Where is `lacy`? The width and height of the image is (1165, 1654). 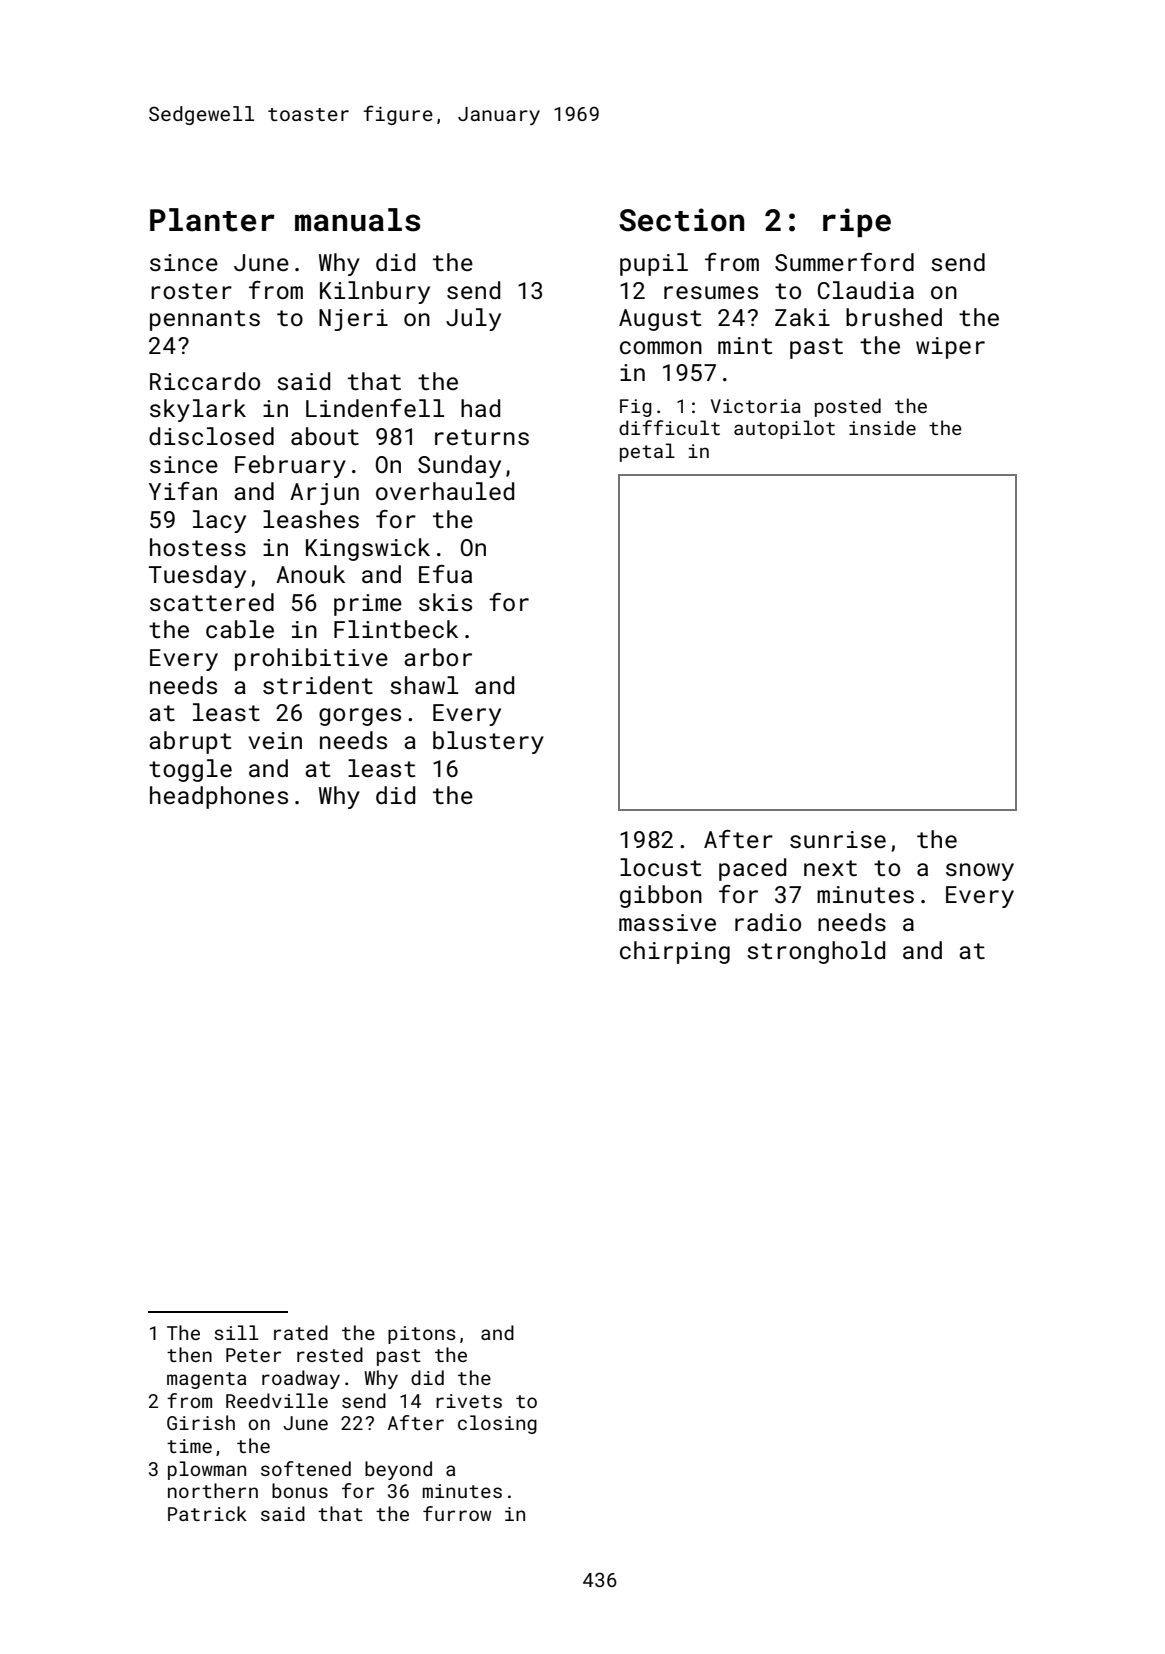
lacy is located at coordinates (219, 521).
